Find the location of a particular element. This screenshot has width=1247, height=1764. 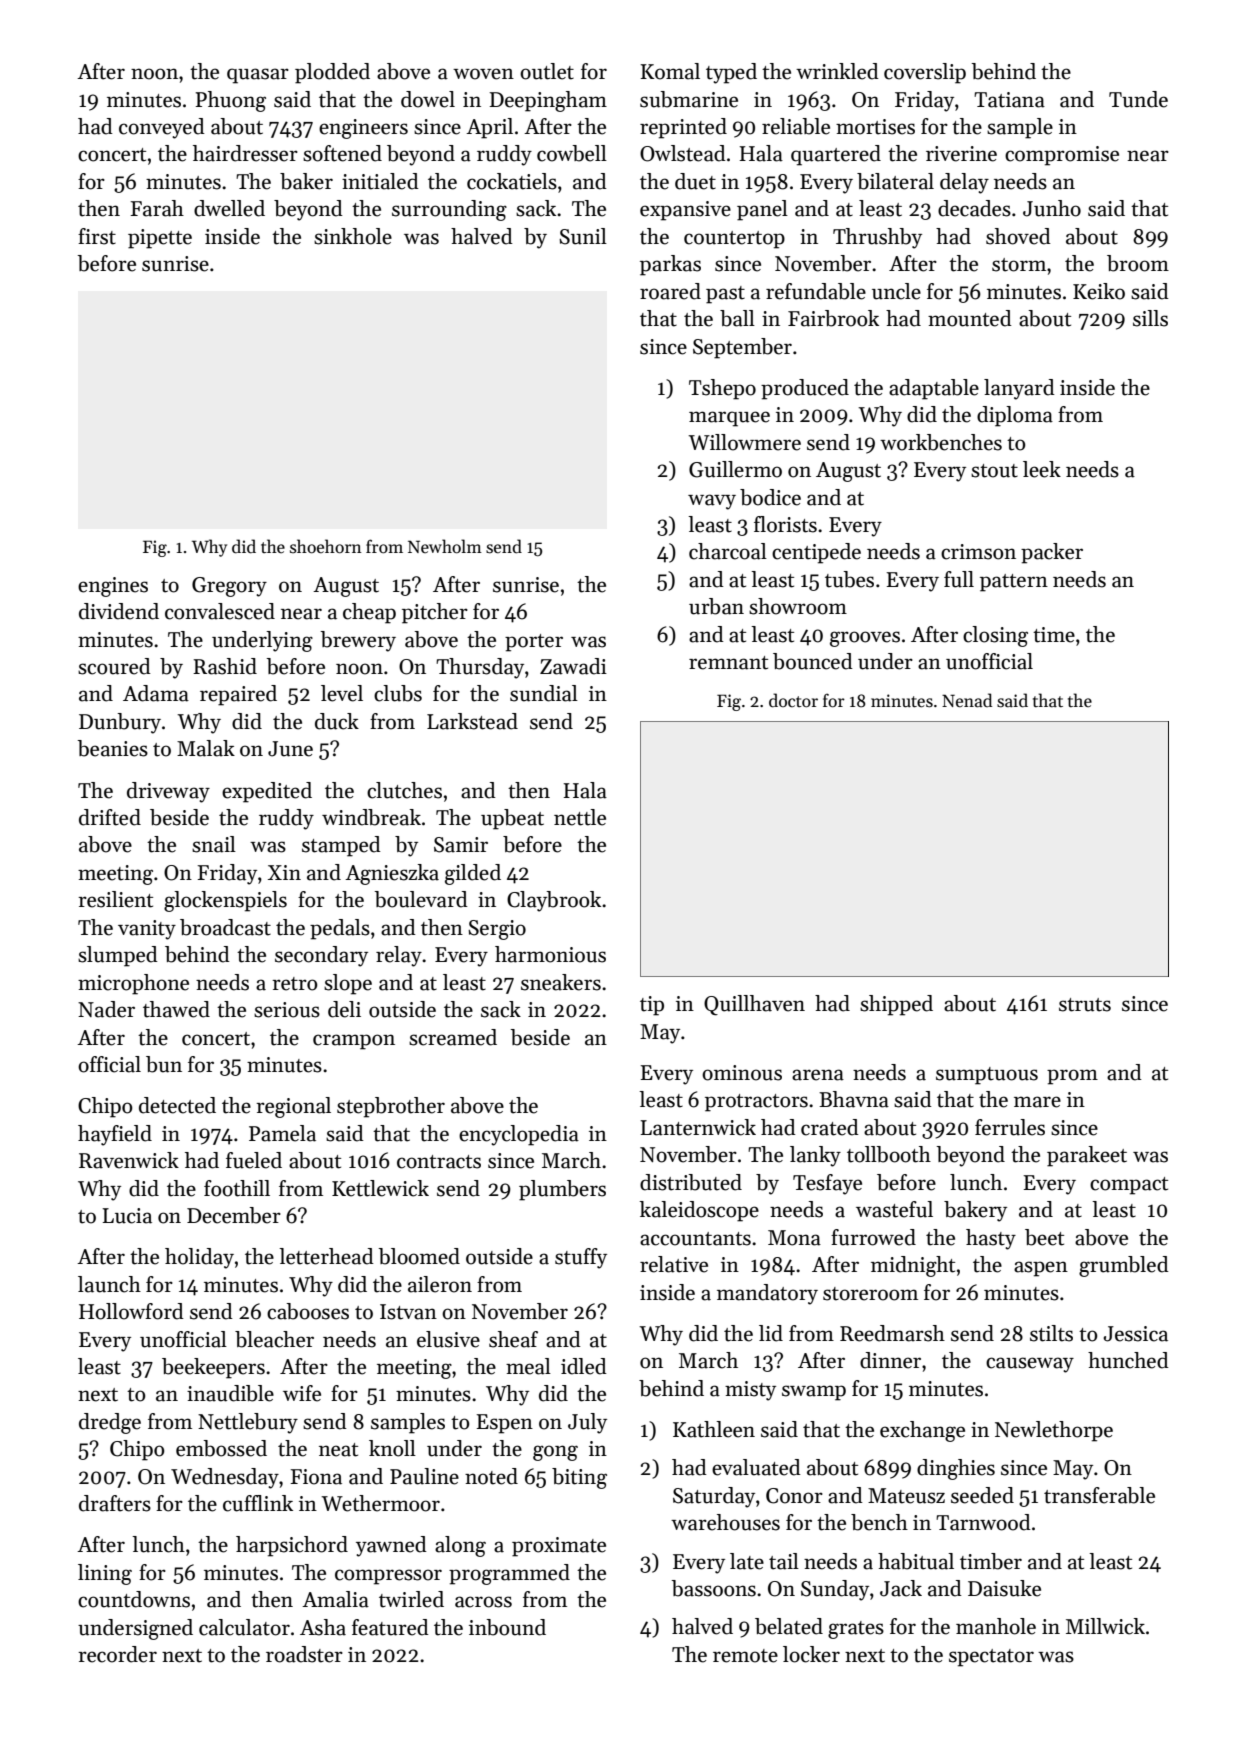

roadster is located at coordinates (304, 1654).
